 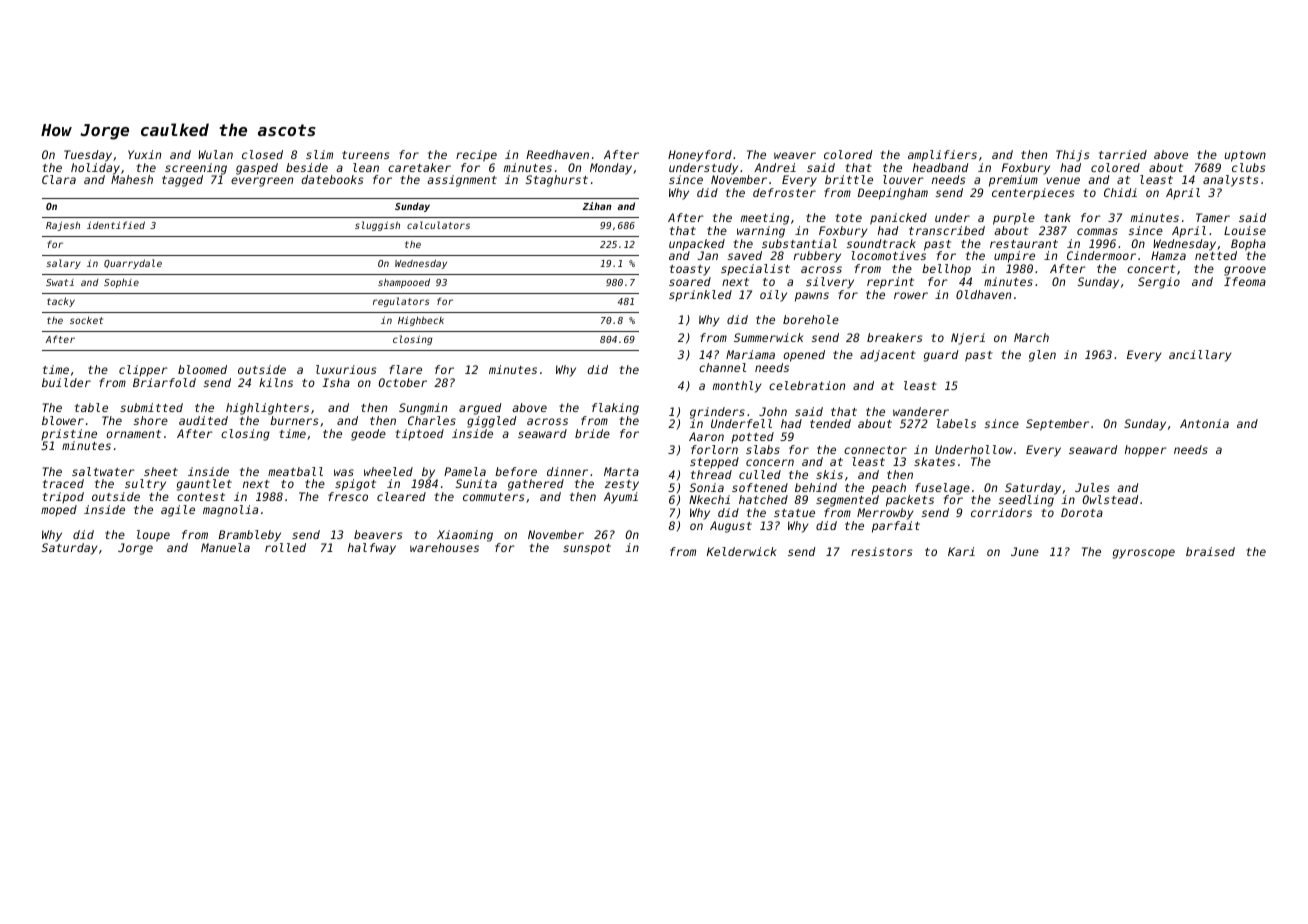 I want to click on analysts, so click(x=1230, y=181).
